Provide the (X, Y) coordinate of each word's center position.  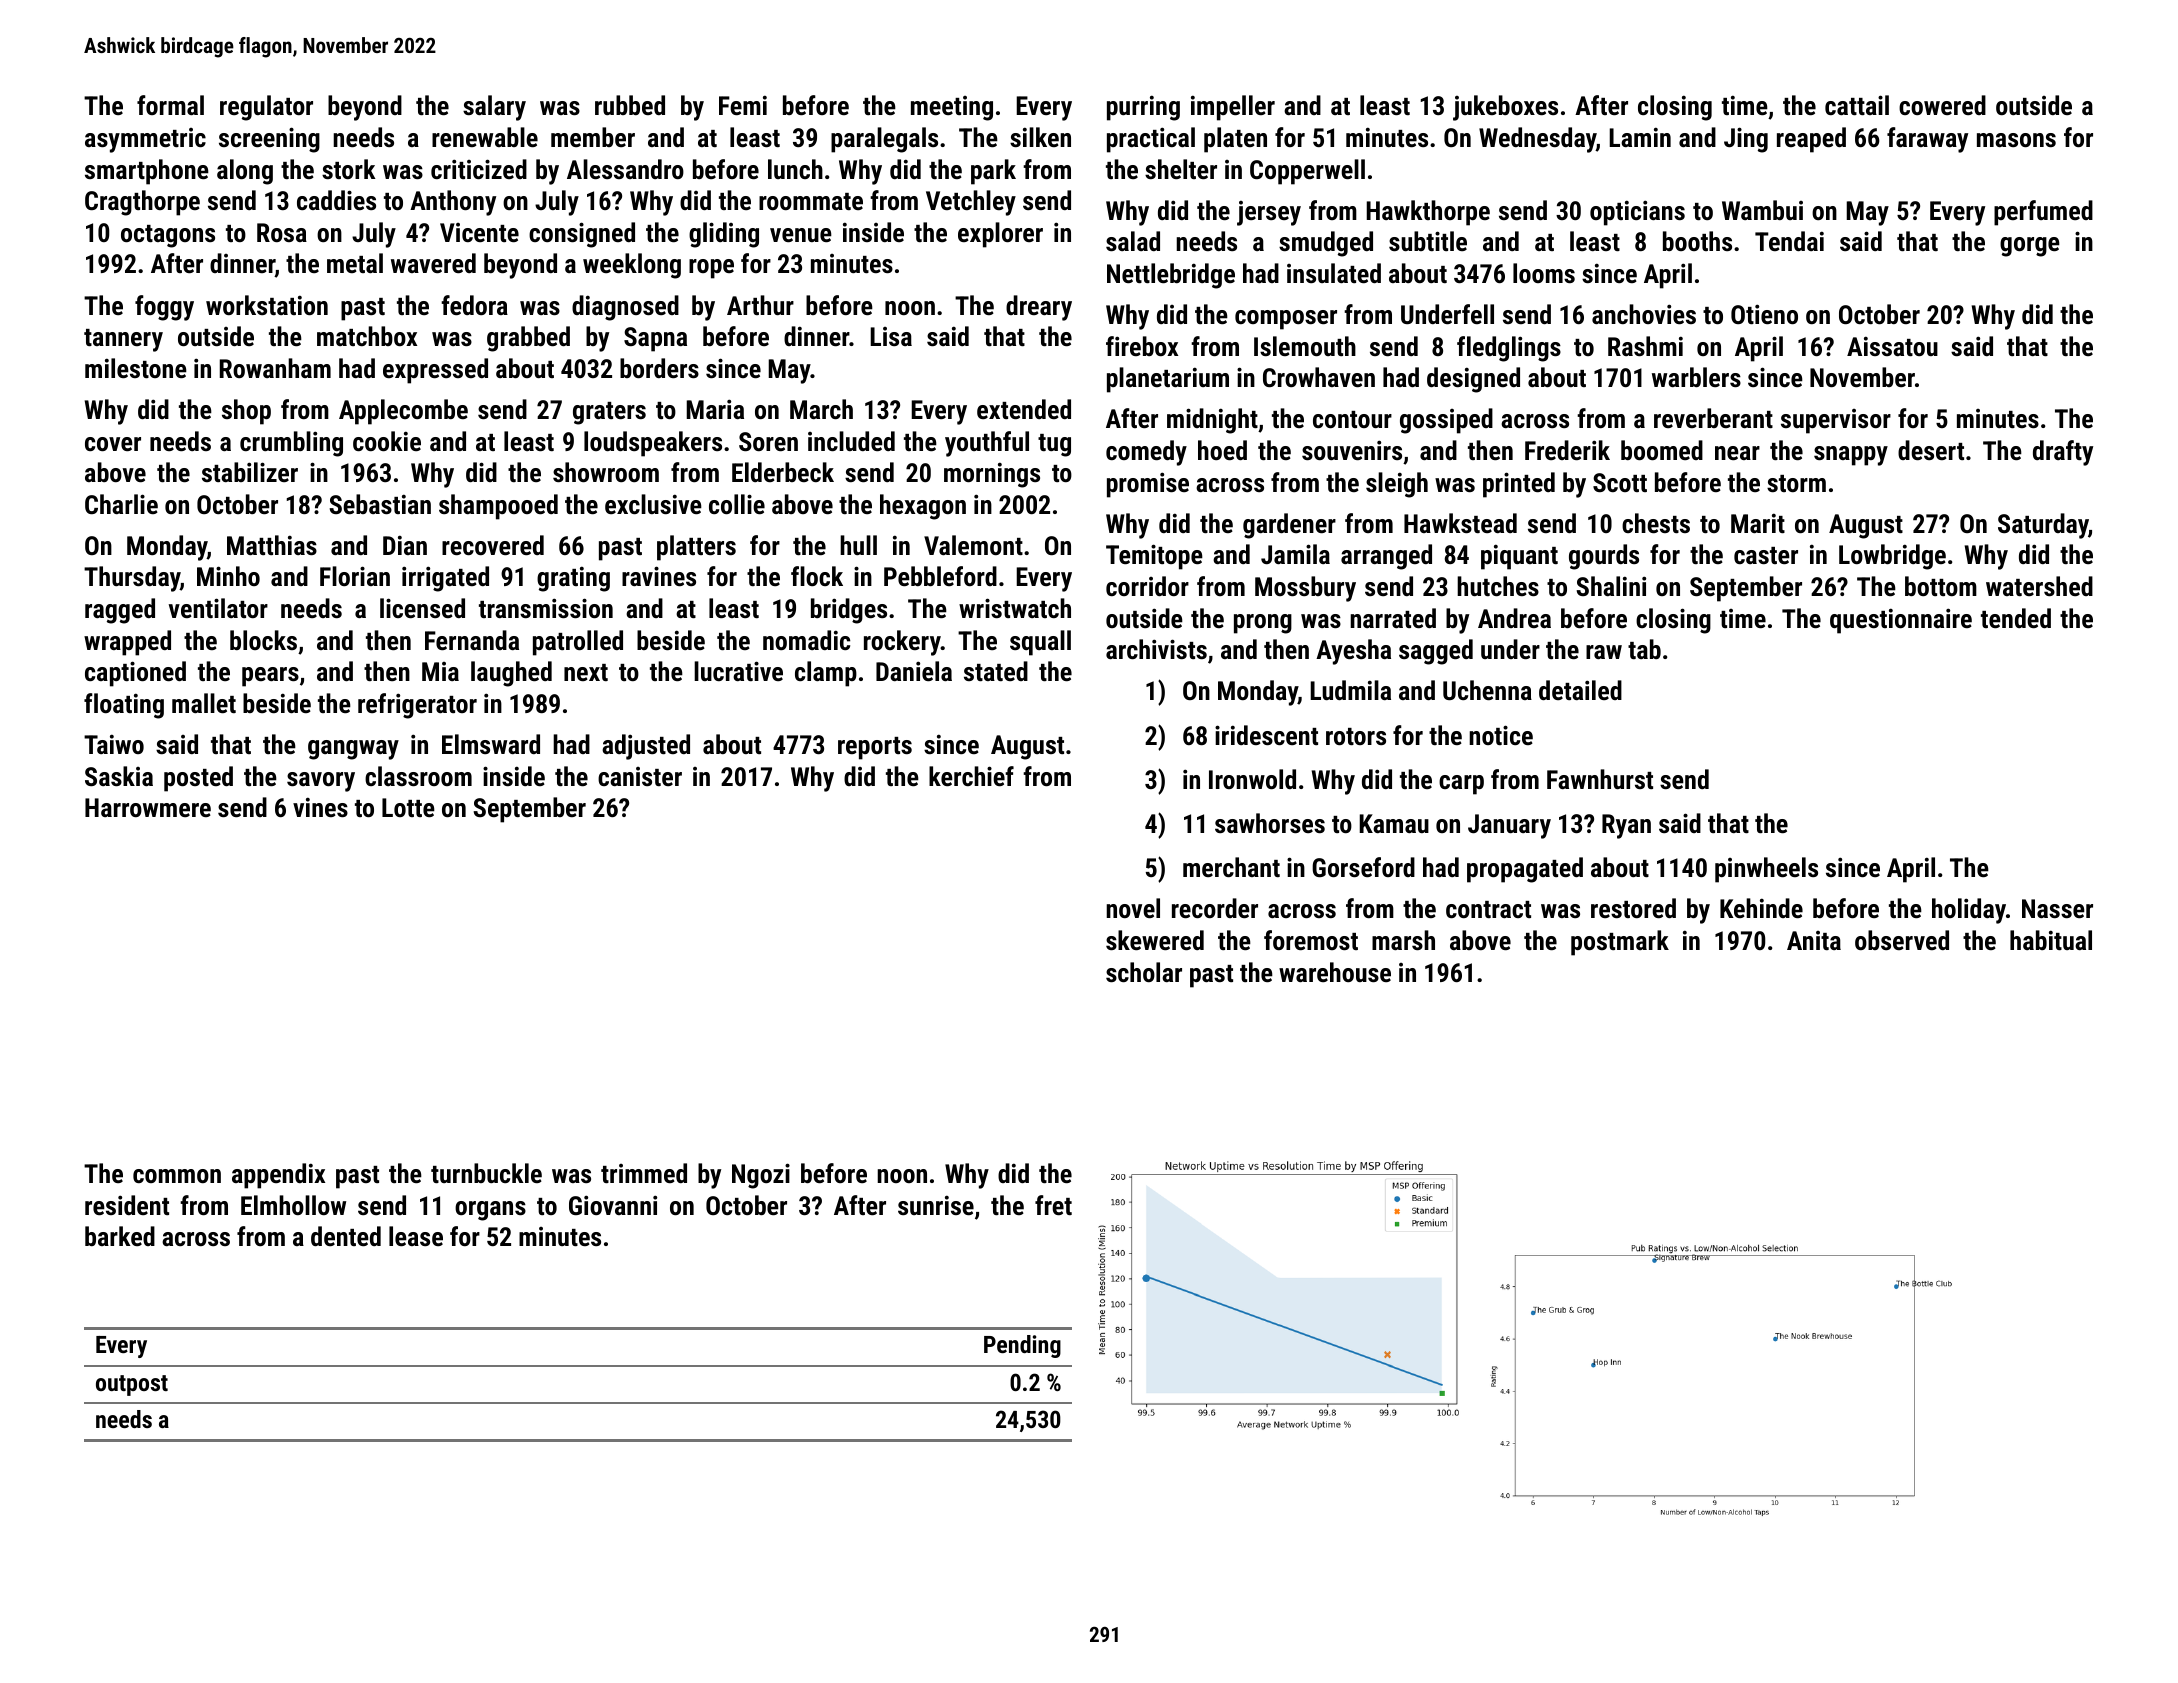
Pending (1022, 1346)
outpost (132, 1385)
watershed (2039, 586)
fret (1053, 1205)
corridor (1147, 586)
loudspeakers (653, 444)
